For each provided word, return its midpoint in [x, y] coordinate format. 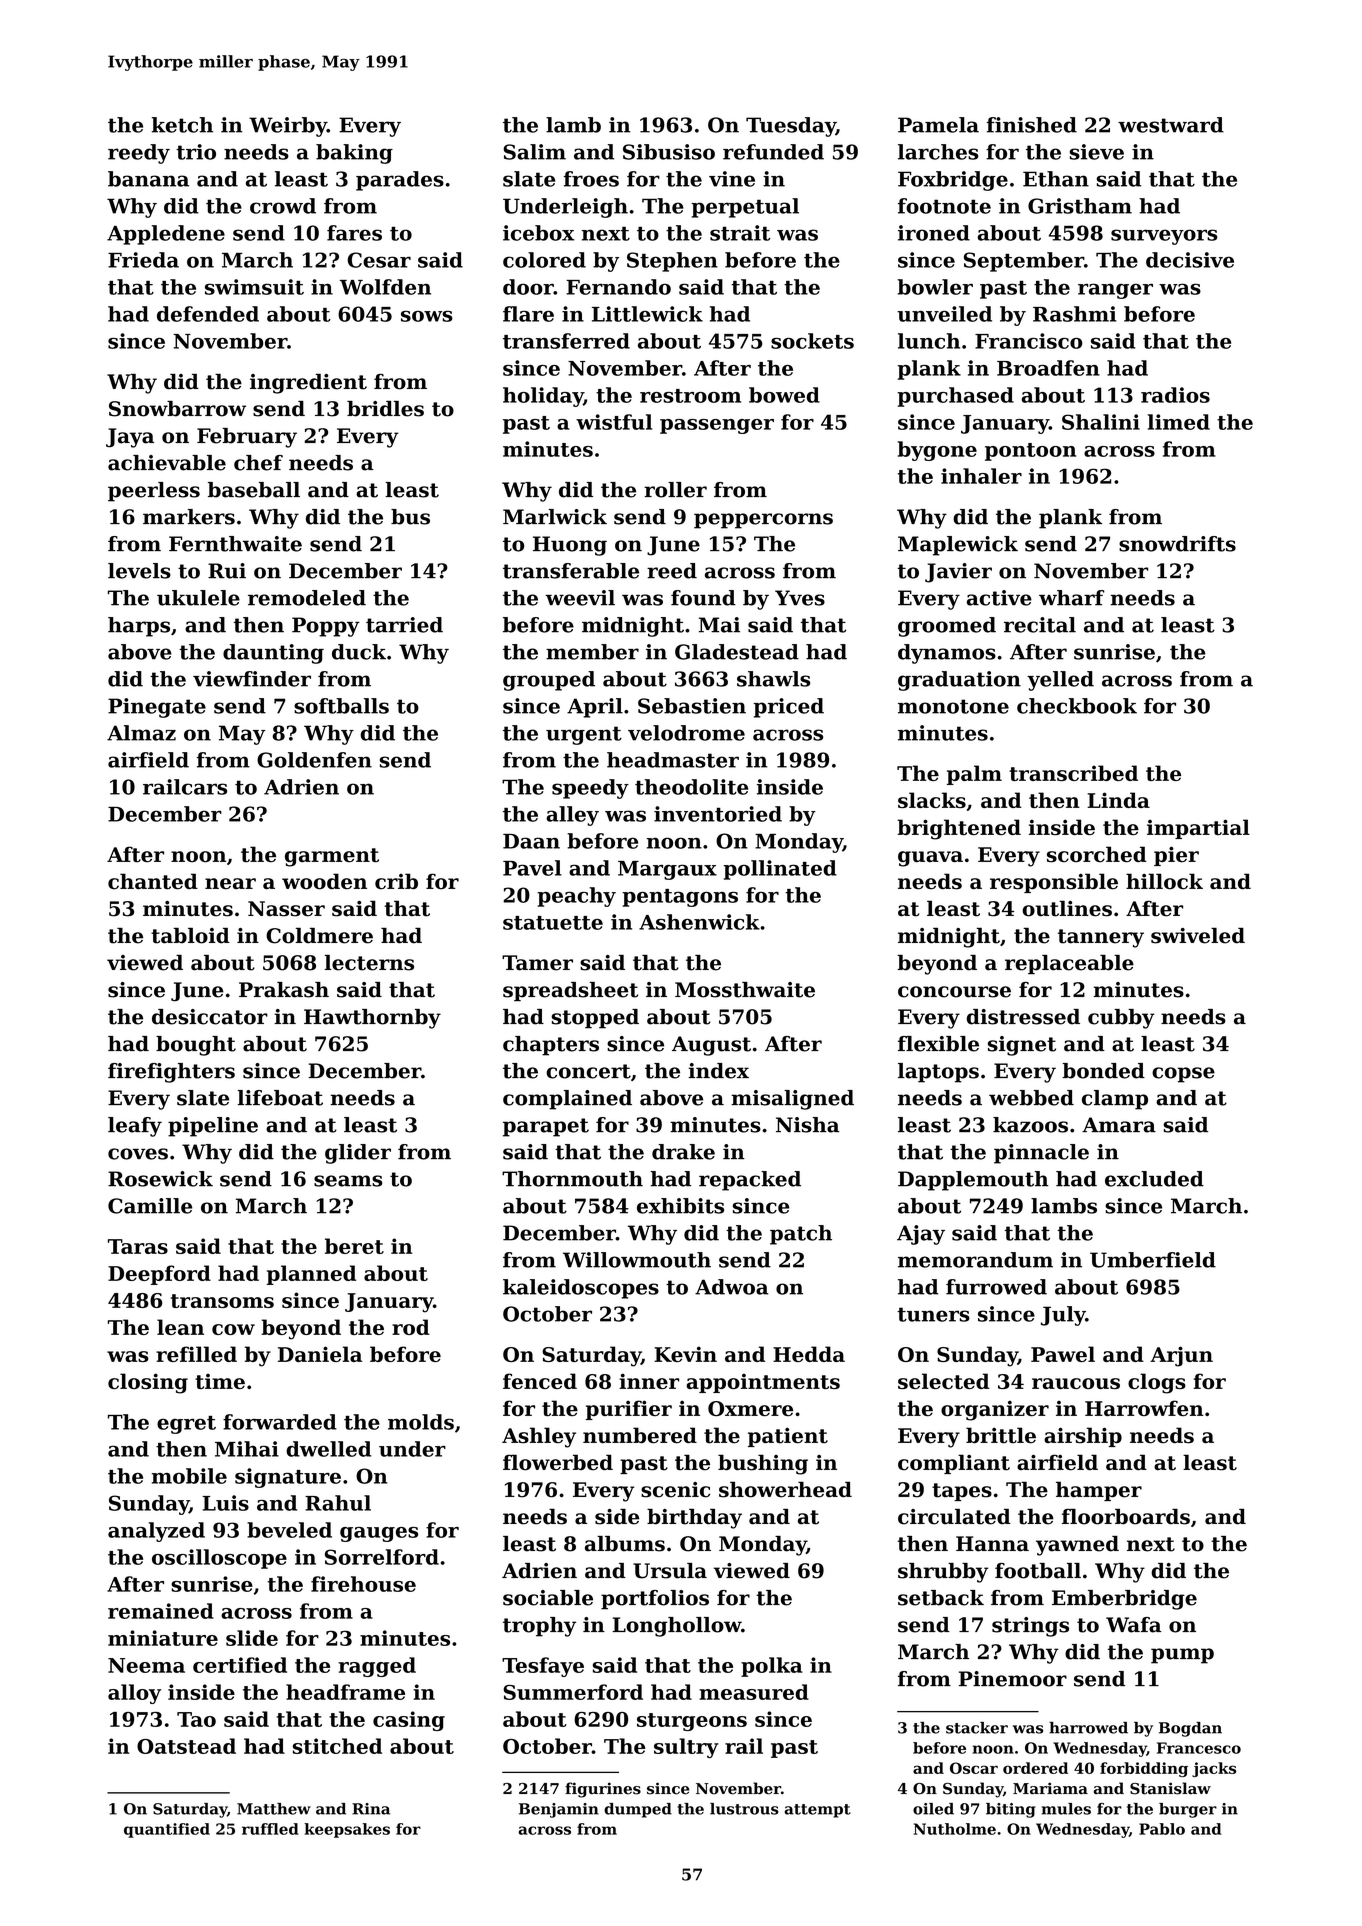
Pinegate [157, 708]
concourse [954, 992]
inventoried [718, 814]
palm [974, 775]
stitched [337, 1746]
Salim [534, 152]
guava [930, 859]
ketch [182, 125]
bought [196, 1046]
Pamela [938, 125]
